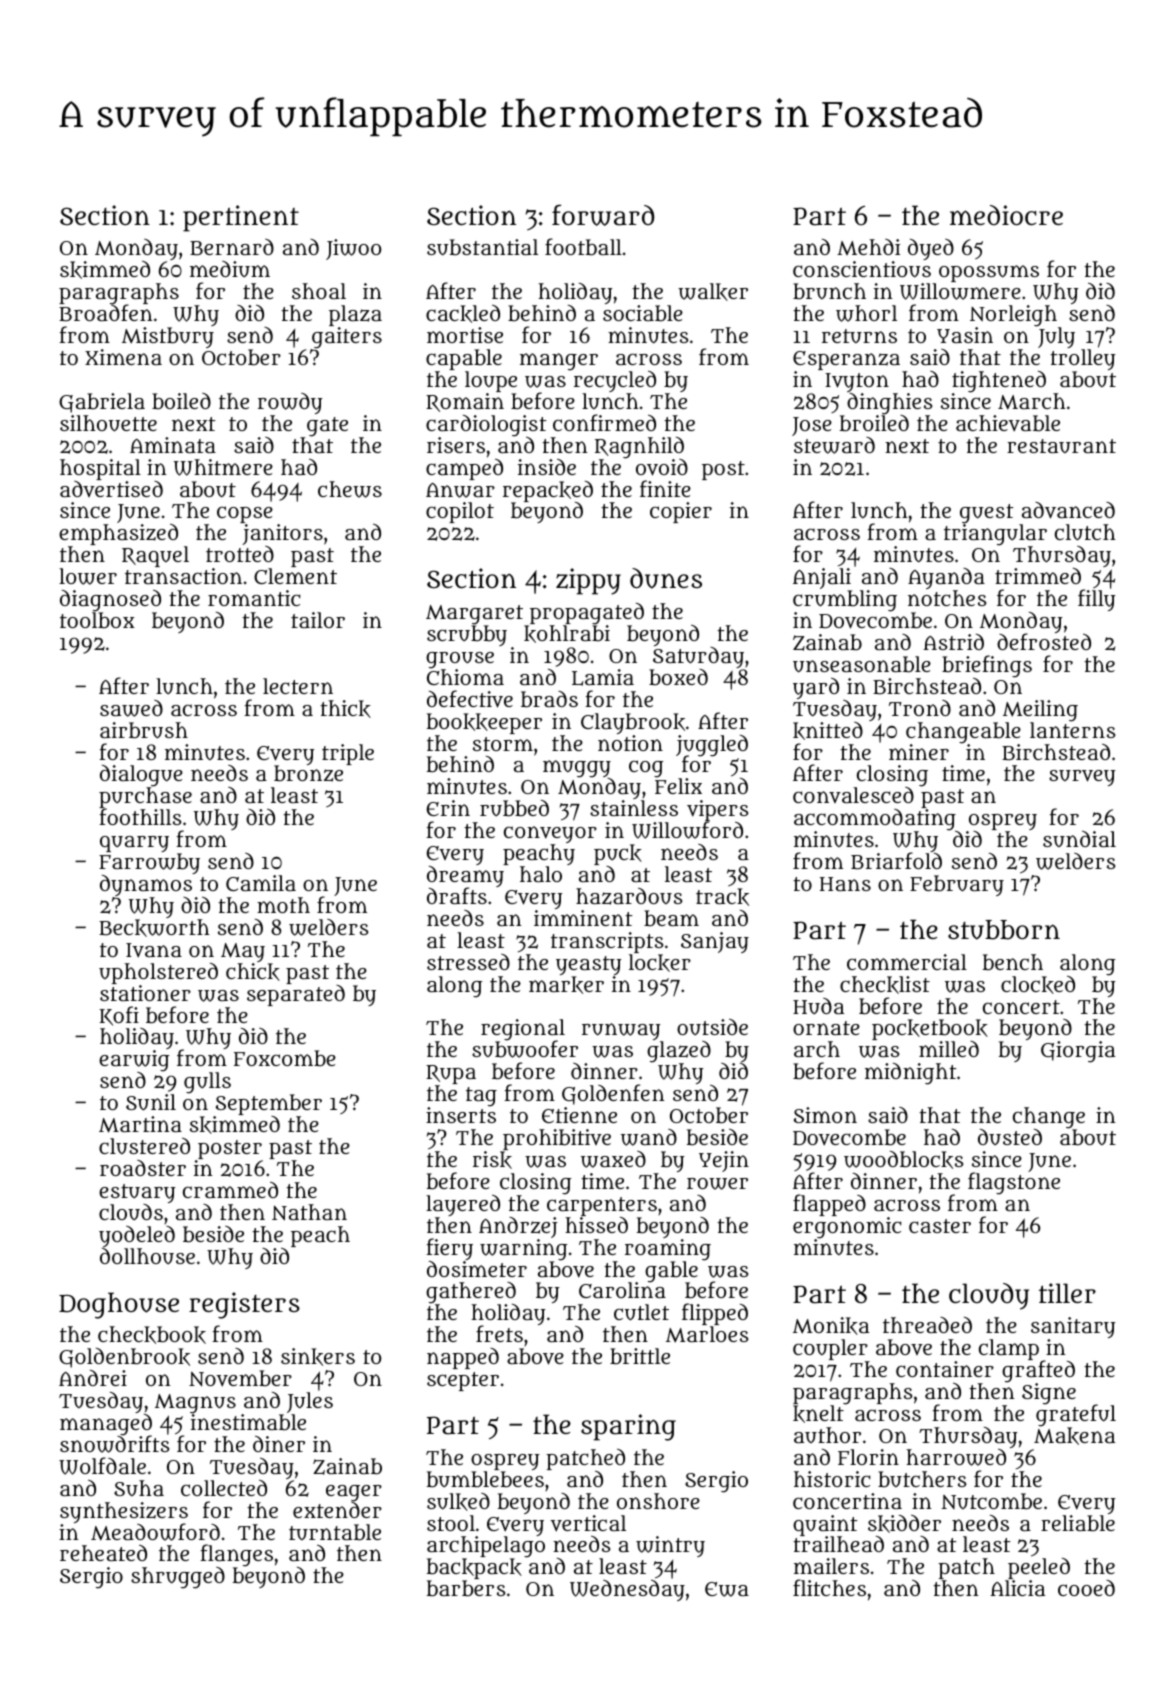 This image has height=1702, width=1175. What do you see at coordinates (816, 688) in the image?
I see `yard` at bounding box center [816, 688].
